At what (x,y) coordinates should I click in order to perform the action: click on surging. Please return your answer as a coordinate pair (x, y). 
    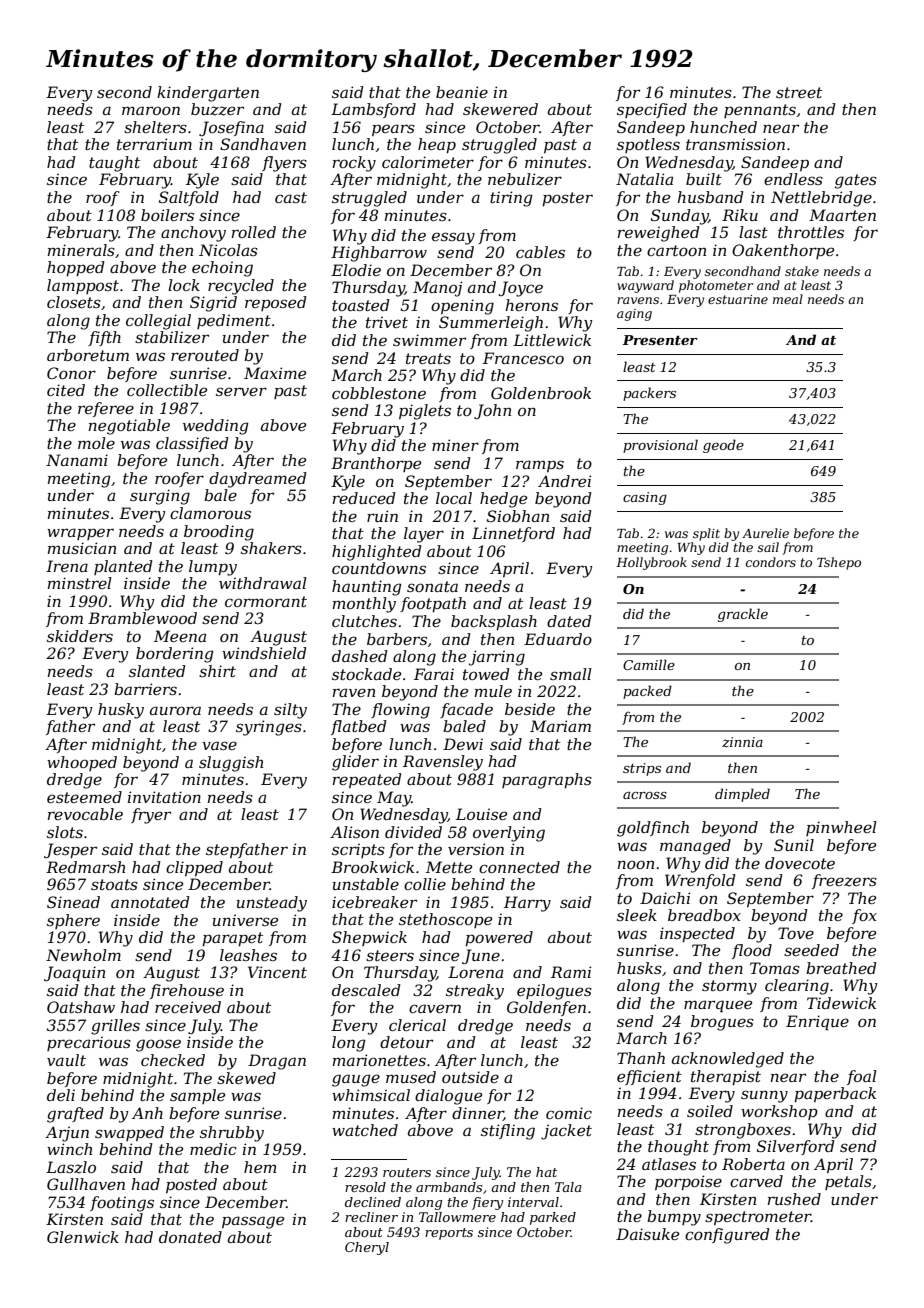
    Looking at the image, I should click on (160, 497).
